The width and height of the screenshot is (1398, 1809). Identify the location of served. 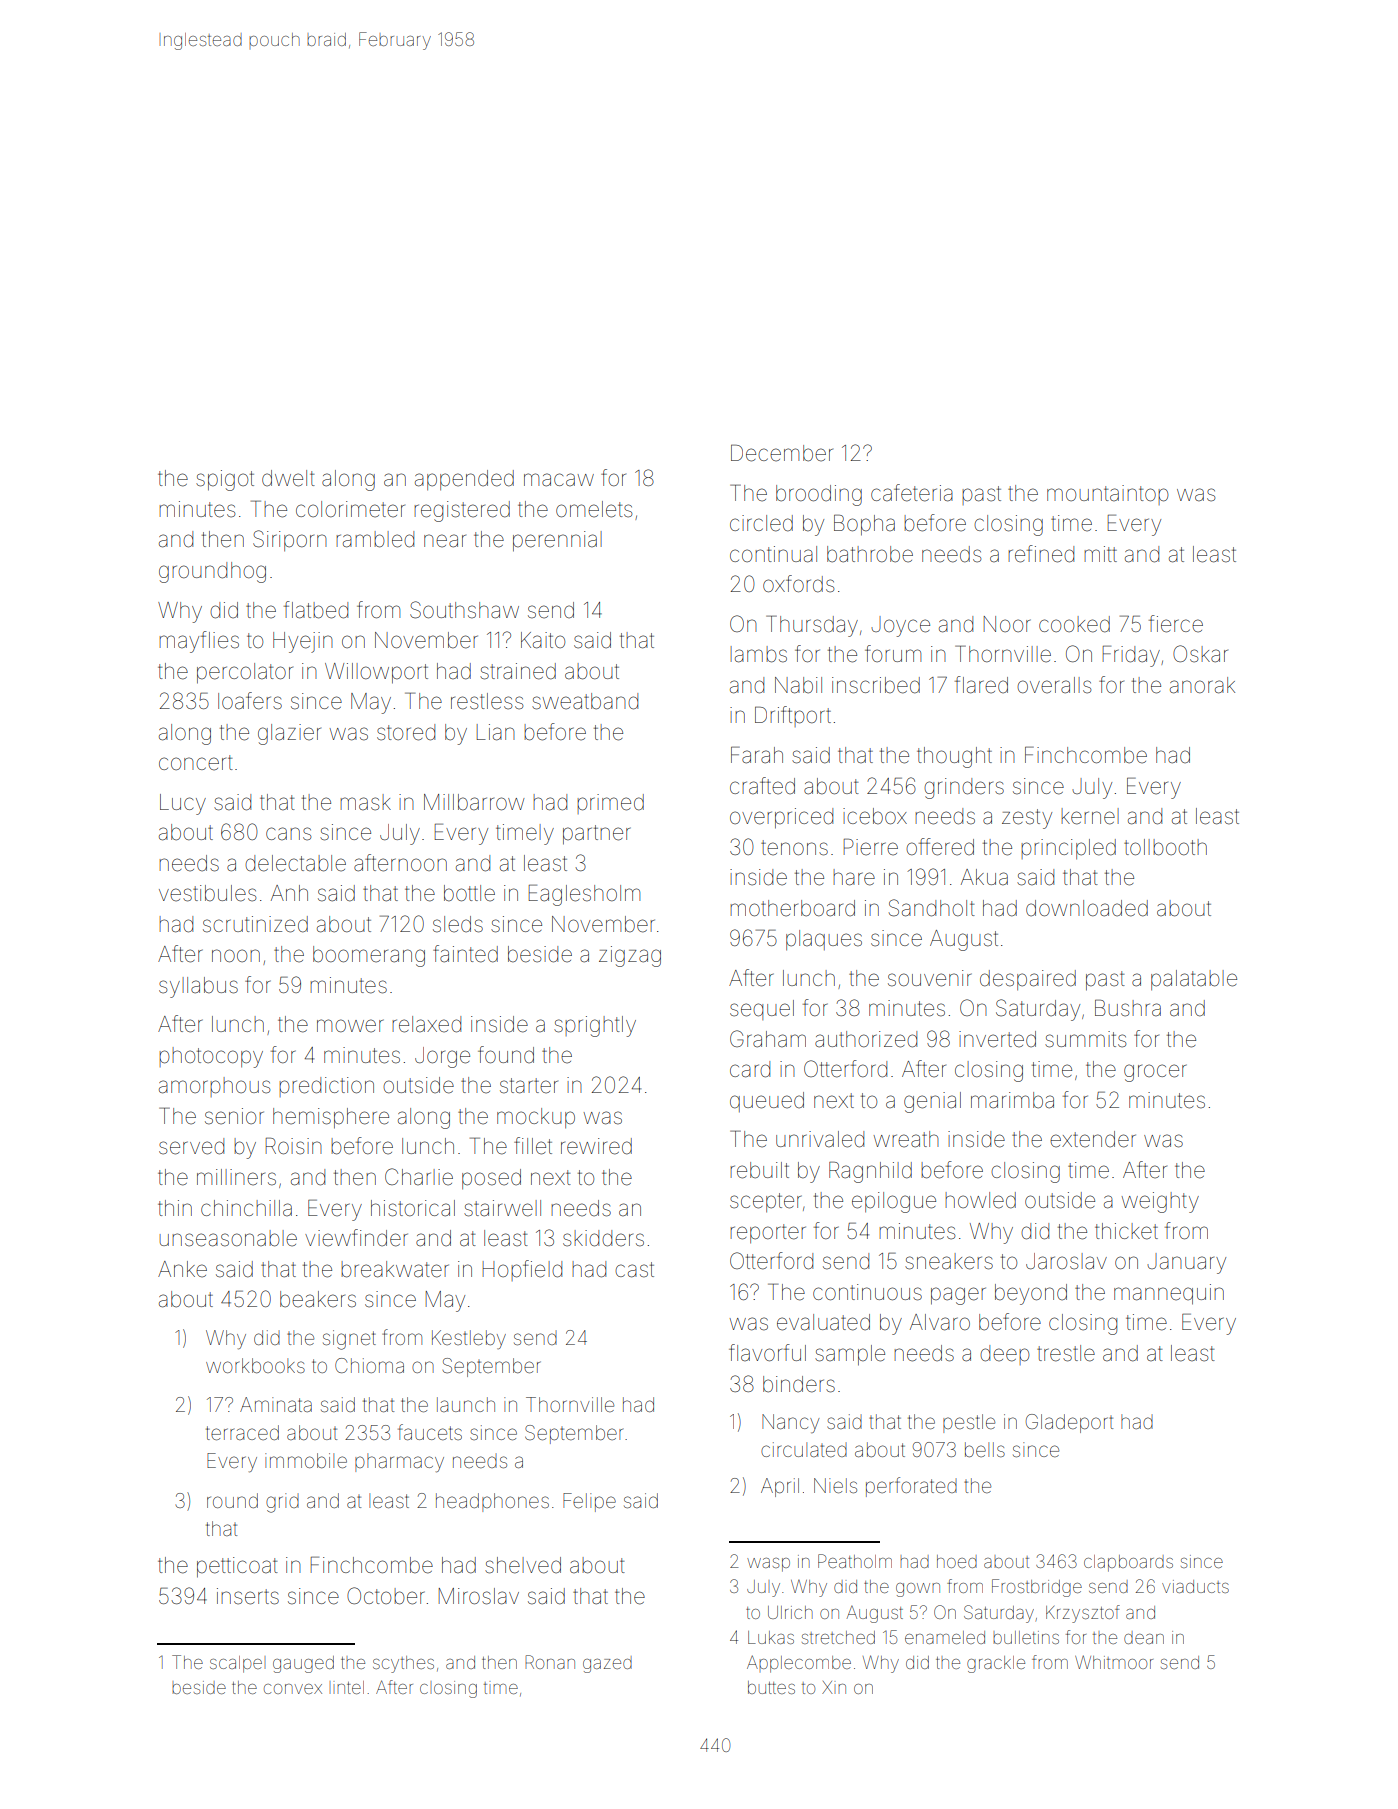
(191, 1146).
